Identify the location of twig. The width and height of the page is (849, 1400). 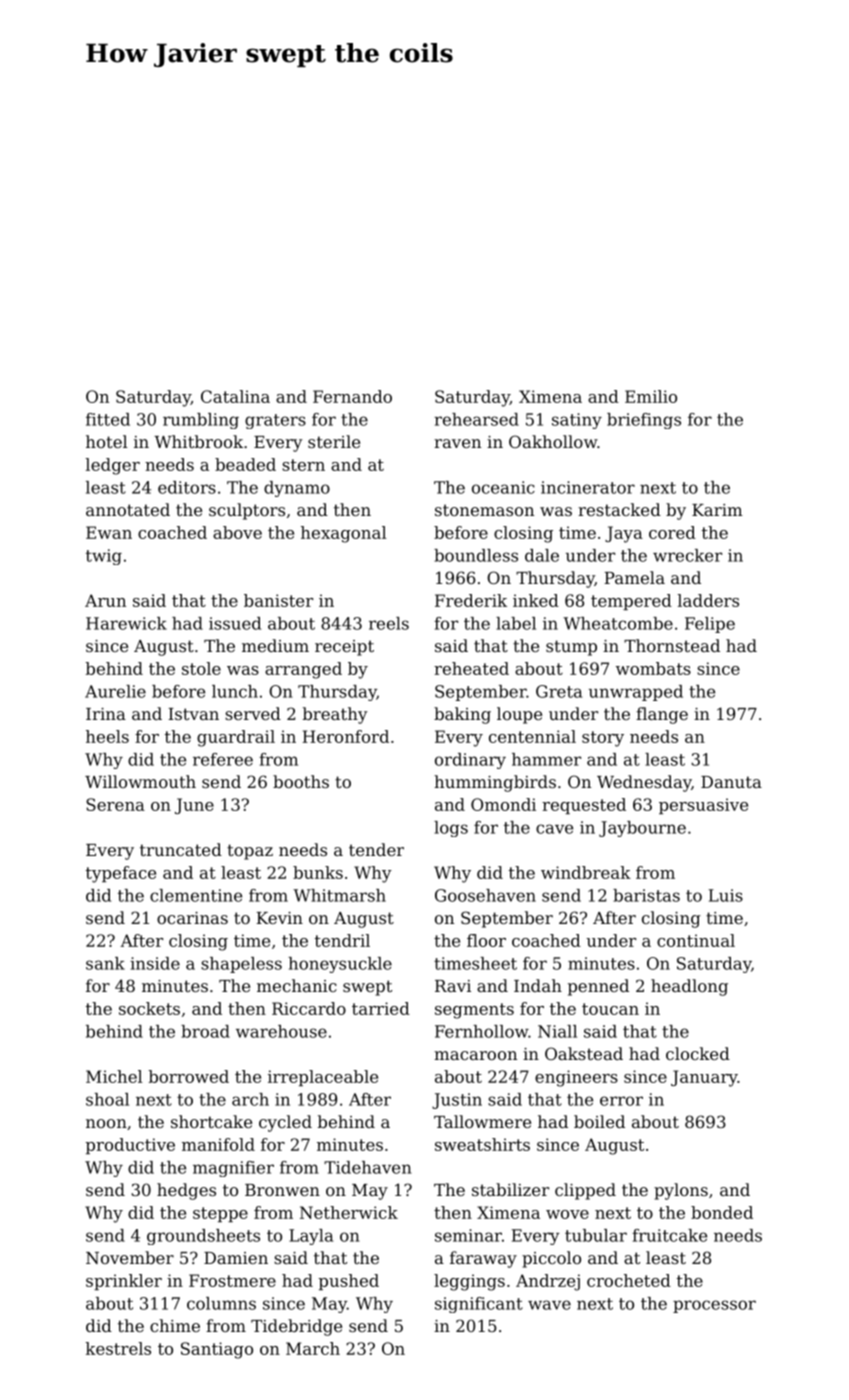
(104, 557).
